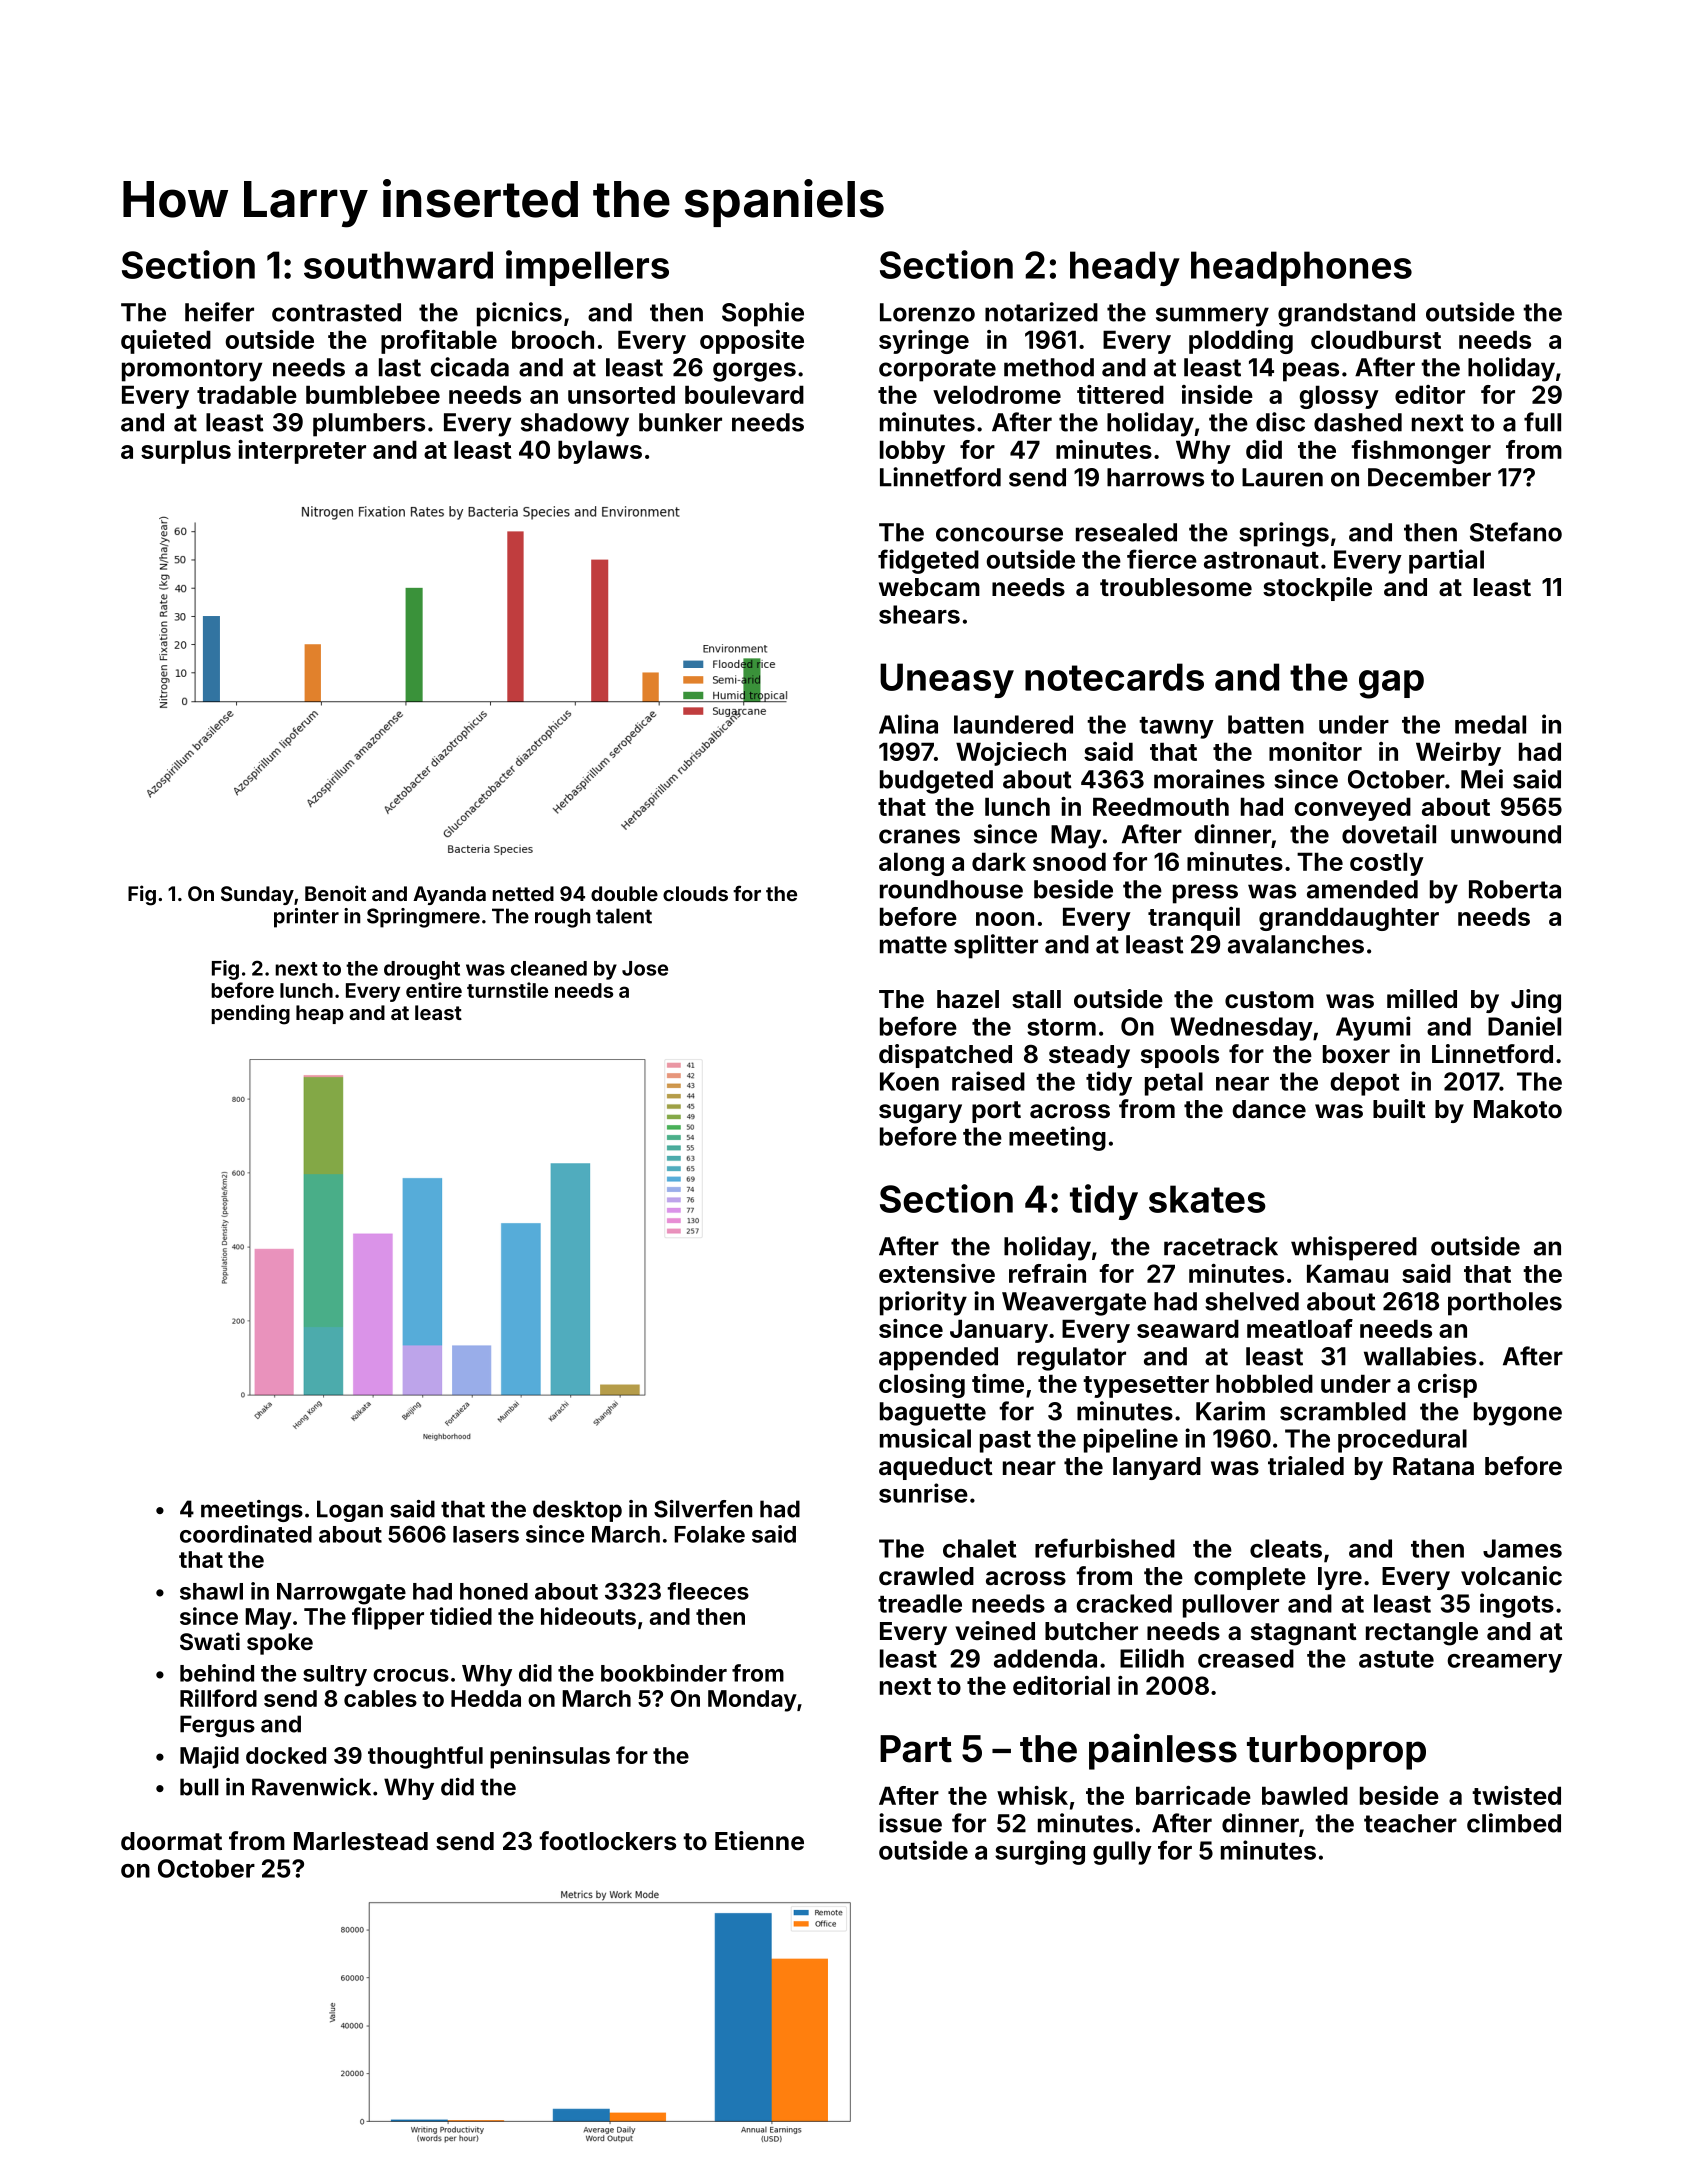 The height and width of the page is (2178, 1683). Describe the element at coordinates (1511, 1576) in the page. I see `volcanic` at that location.
